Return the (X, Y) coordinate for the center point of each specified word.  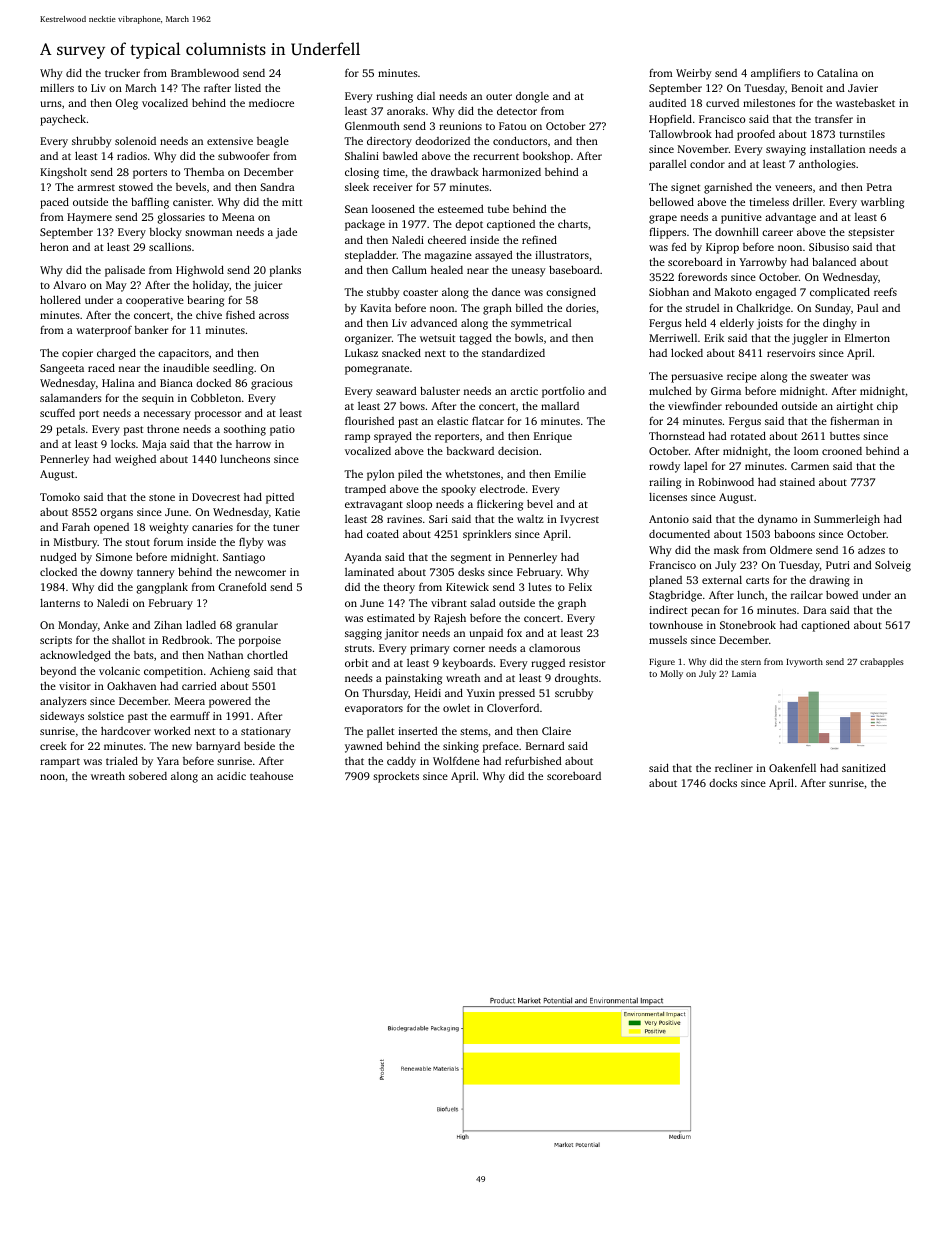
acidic (231, 776)
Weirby (694, 74)
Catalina (837, 73)
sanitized (864, 767)
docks (723, 782)
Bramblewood (205, 72)
